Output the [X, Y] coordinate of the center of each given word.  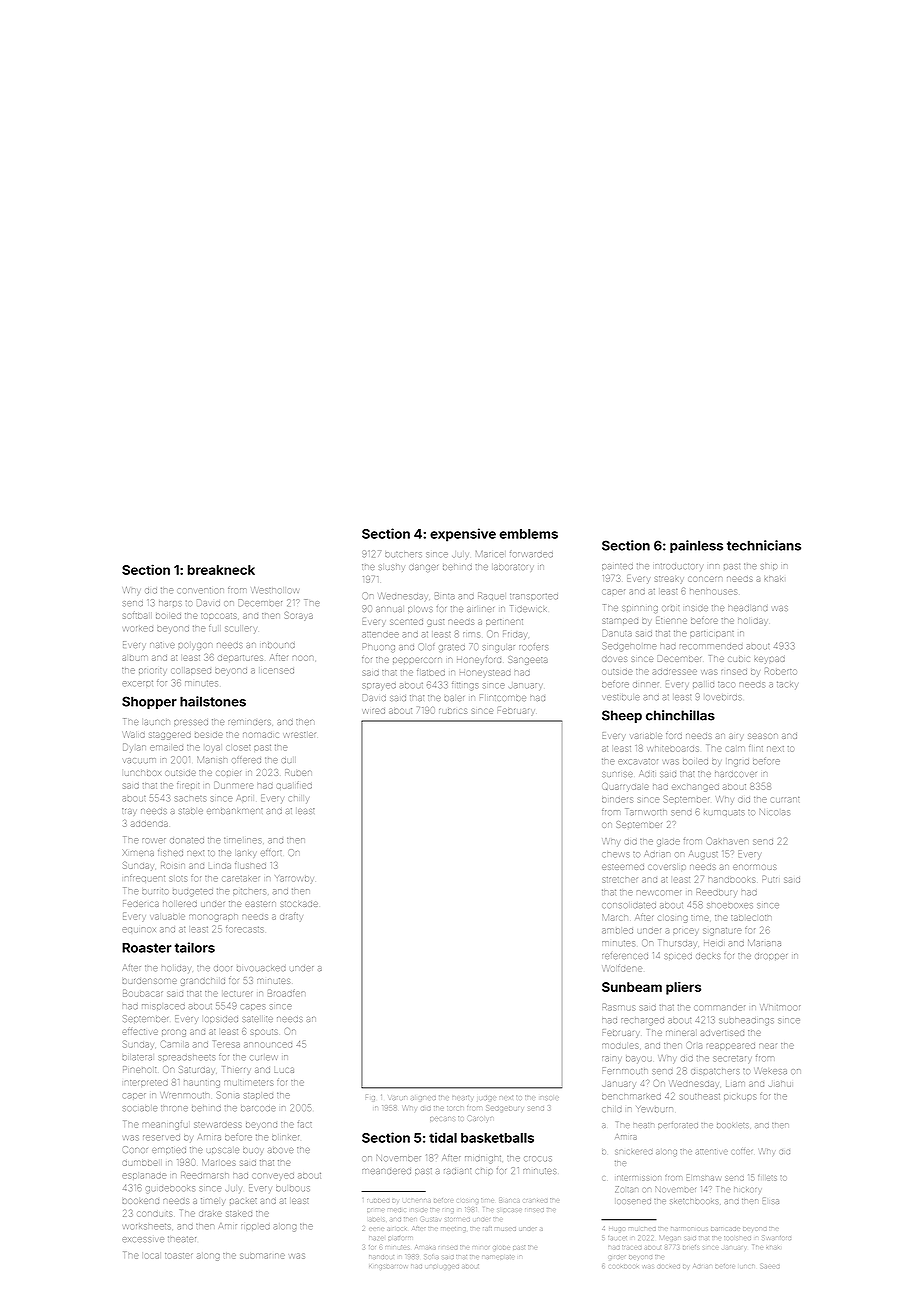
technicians [764, 545]
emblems [529, 534]
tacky [787, 685]
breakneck [221, 570]
